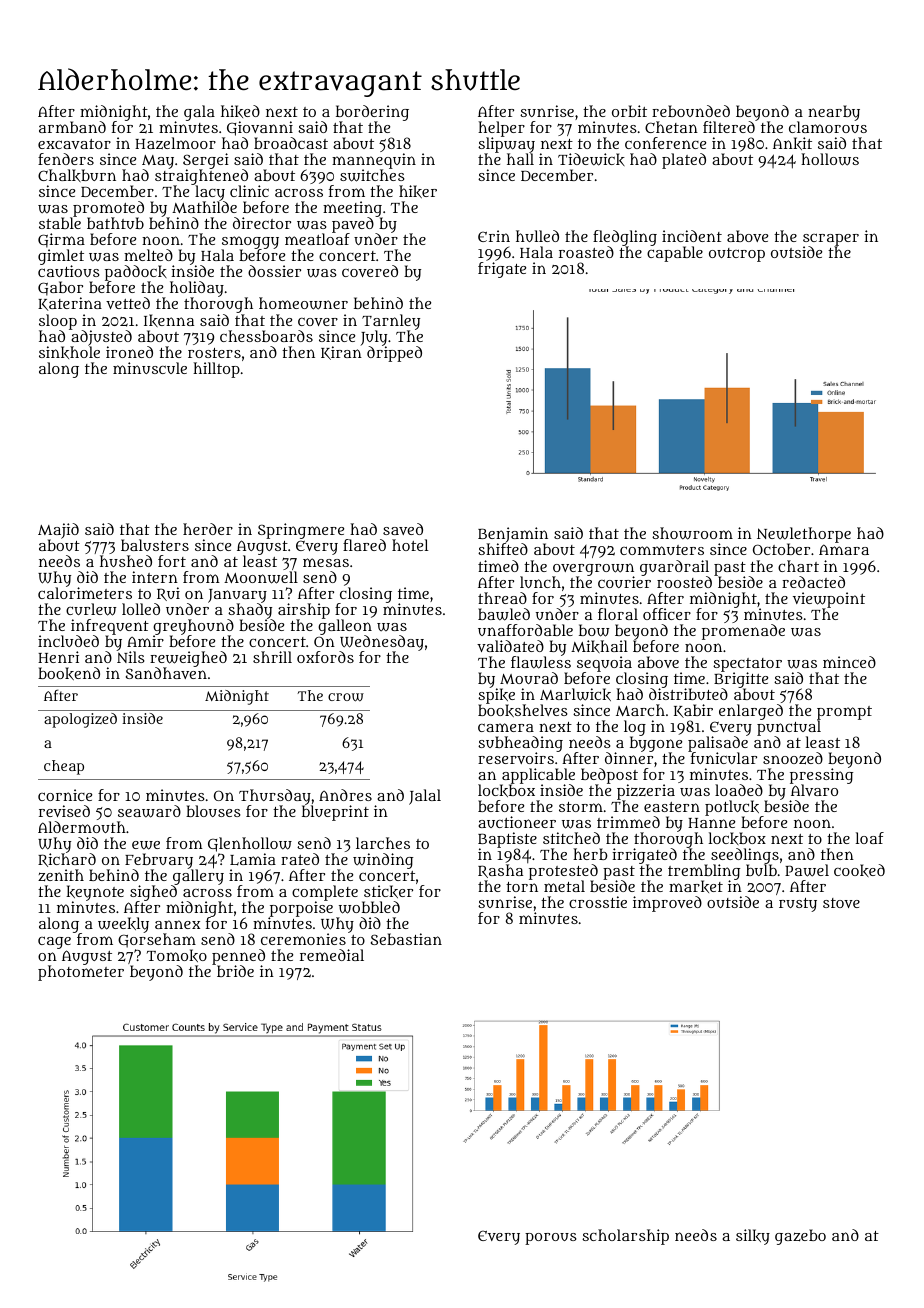 The width and height of the document is (924, 1308). What do you see at coordinates (80, 720) in the document?
I see `apologized` at bounding box center [80, 720].
